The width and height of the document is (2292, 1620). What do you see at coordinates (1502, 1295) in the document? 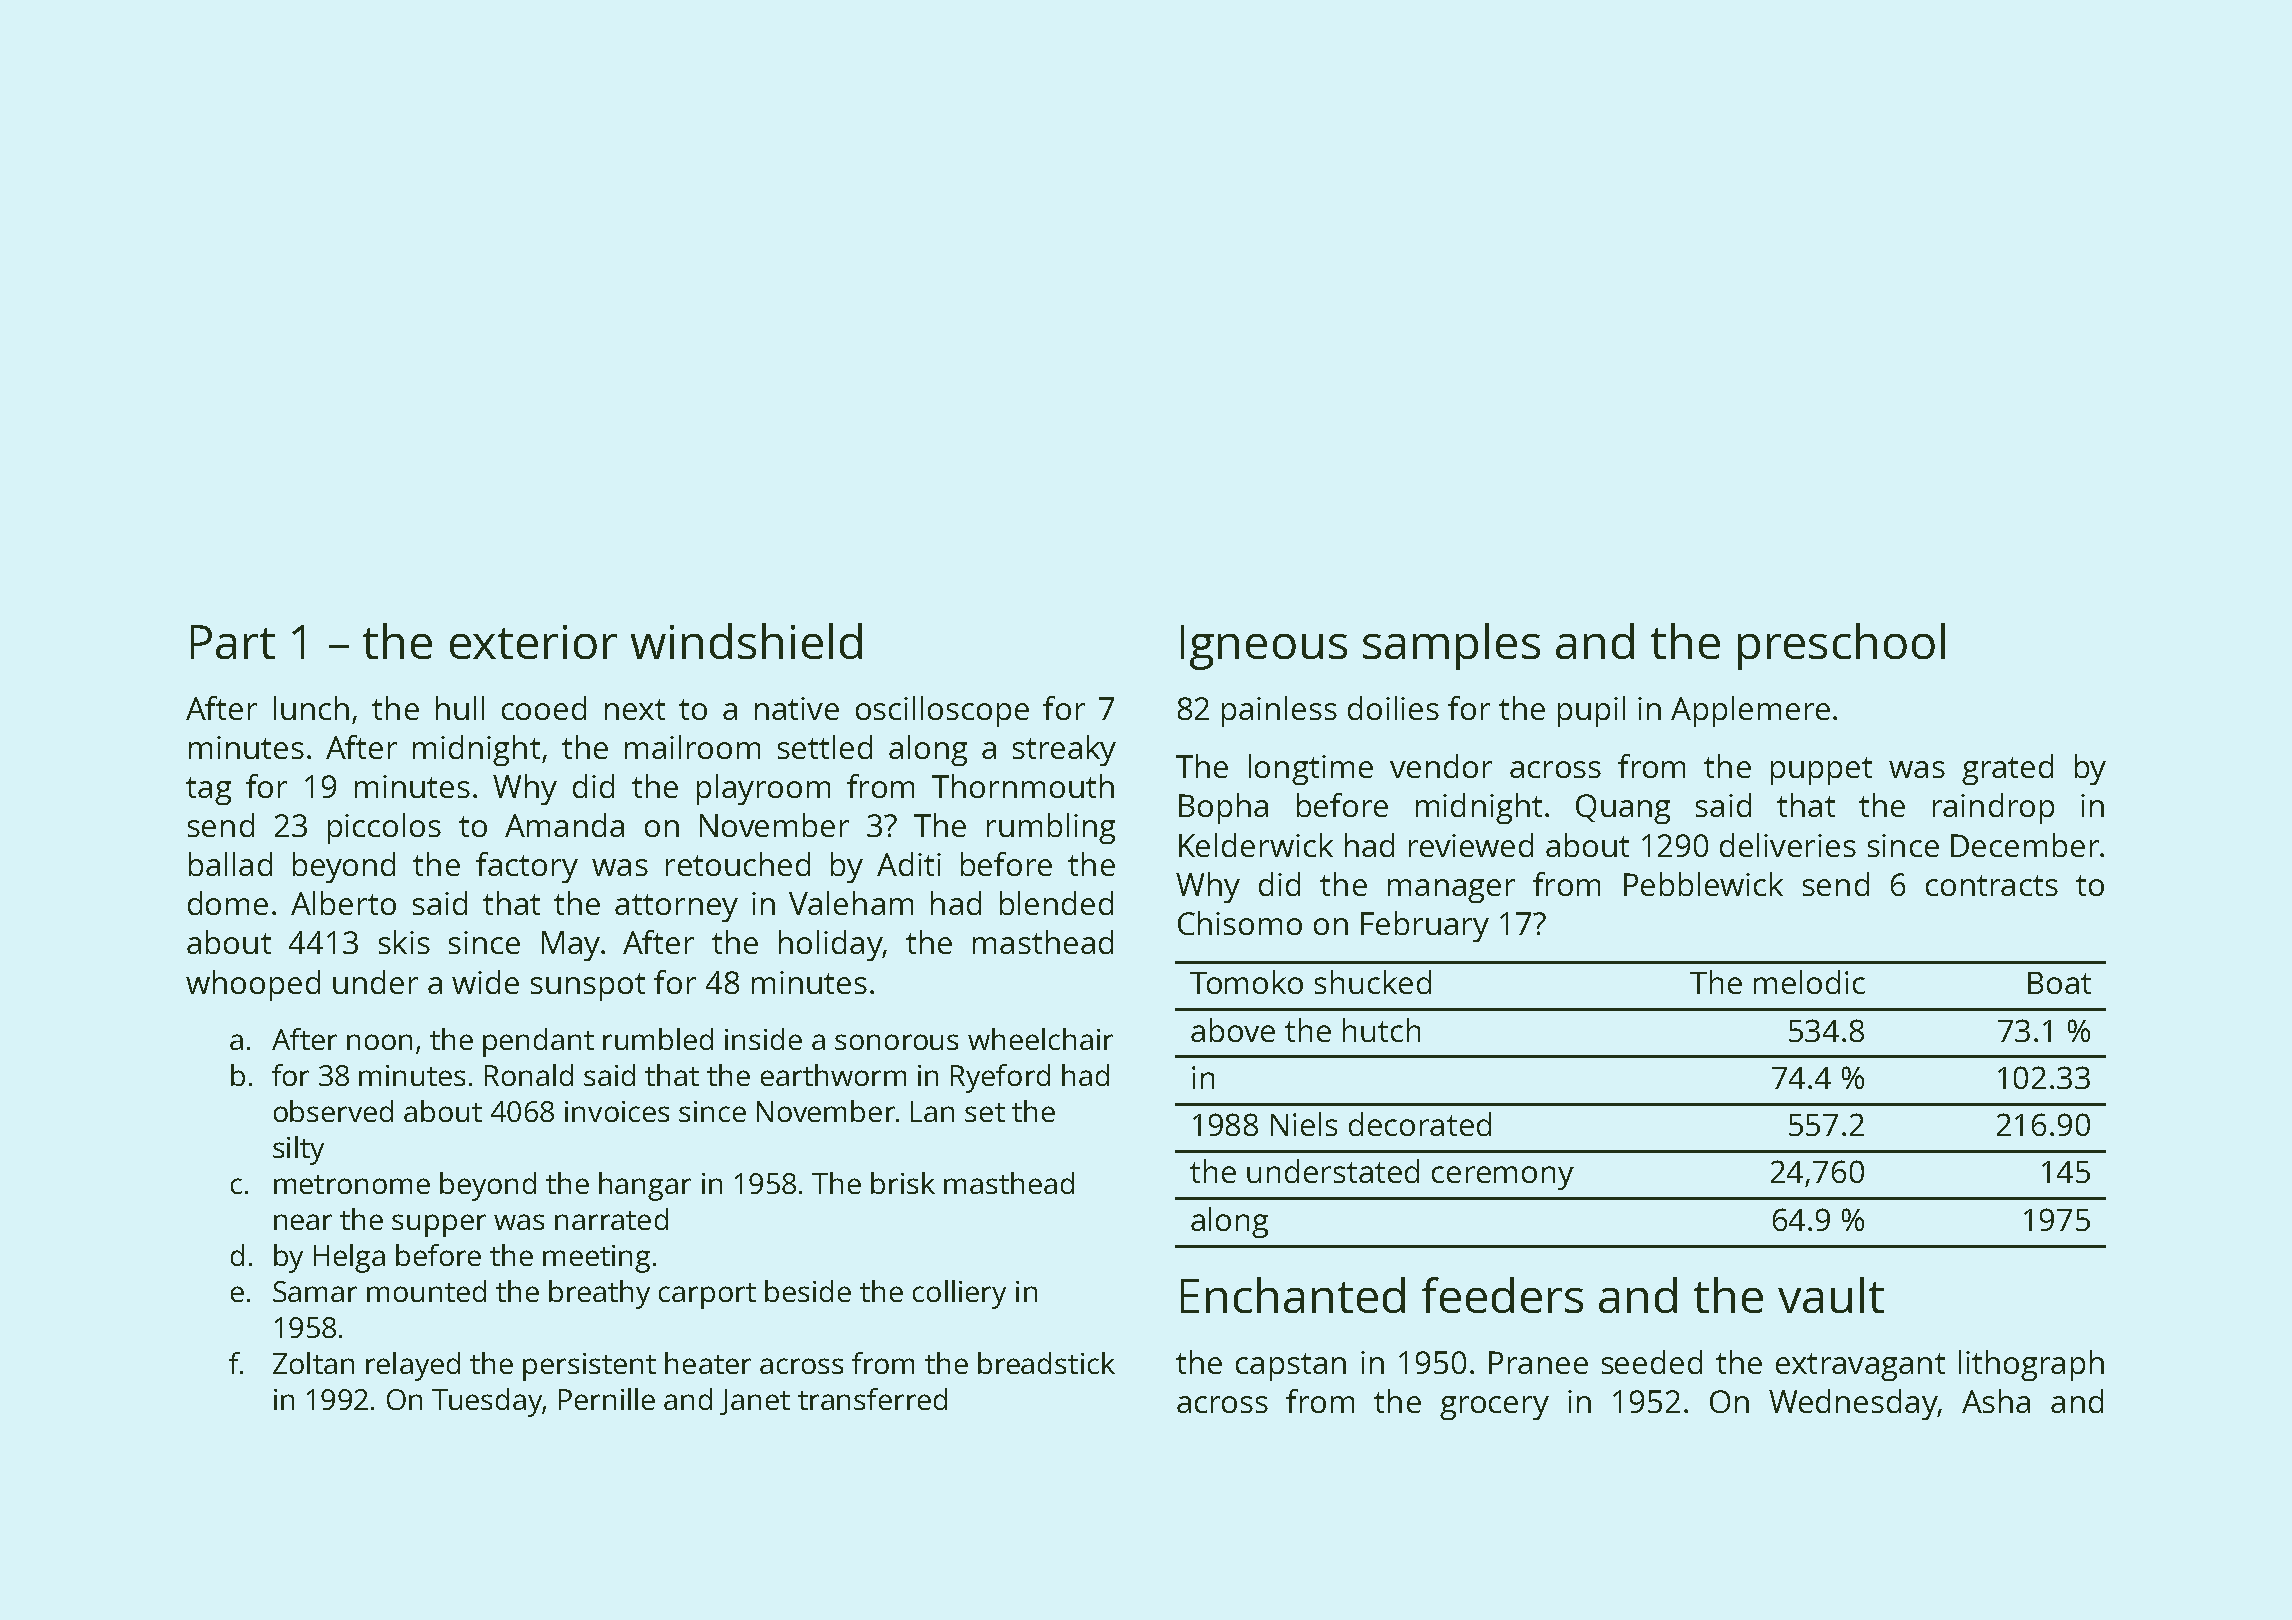
I see `feeders` at bounding box center [1502, 1295].
